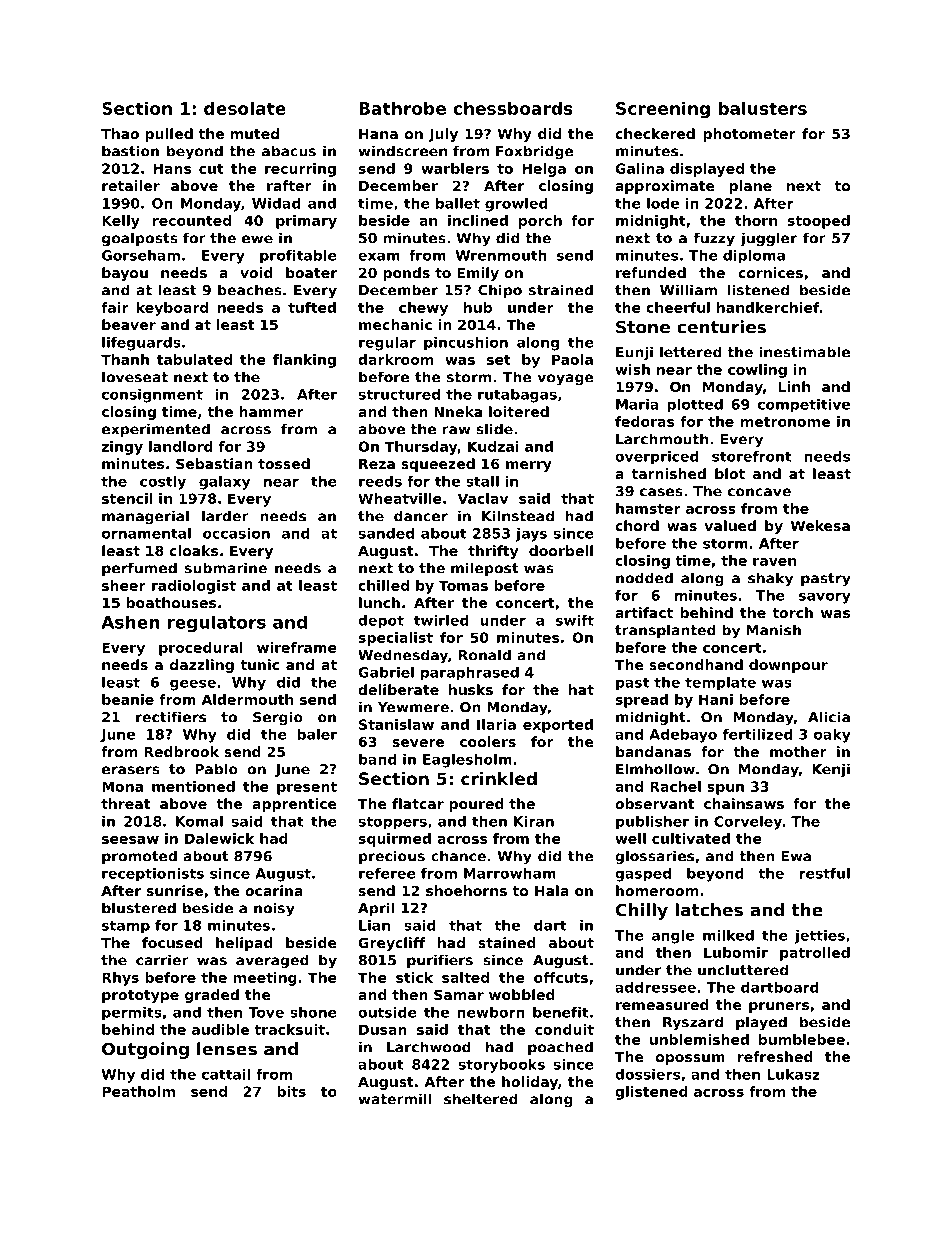 The image size is (952, 1233). What do you see at coordinates (558, 726) in the screenshot?
I see `exported` at bounding box center [558, 726].
